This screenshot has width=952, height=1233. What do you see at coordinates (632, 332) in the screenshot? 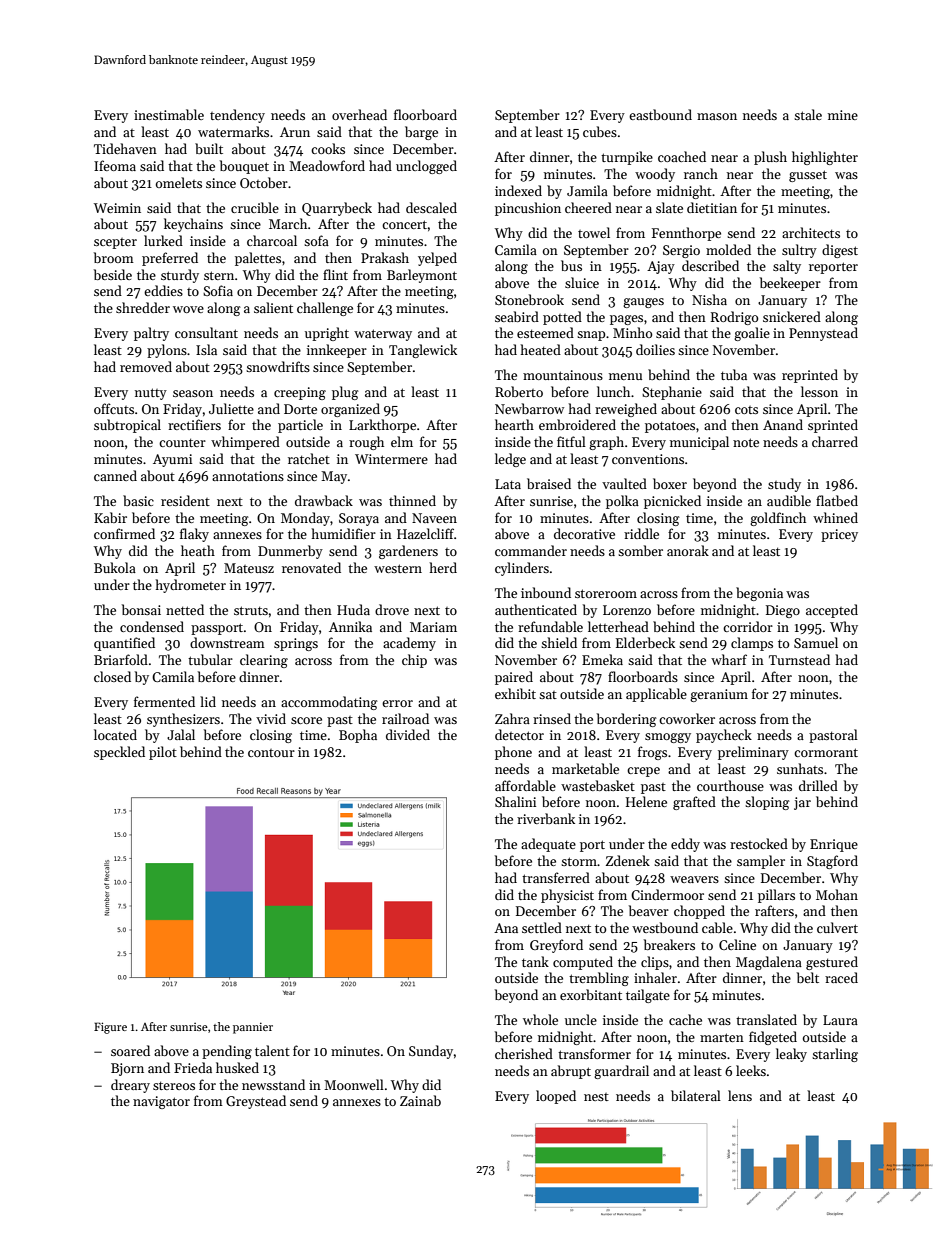
I see `Minho` at bounding box center [632, 332].
